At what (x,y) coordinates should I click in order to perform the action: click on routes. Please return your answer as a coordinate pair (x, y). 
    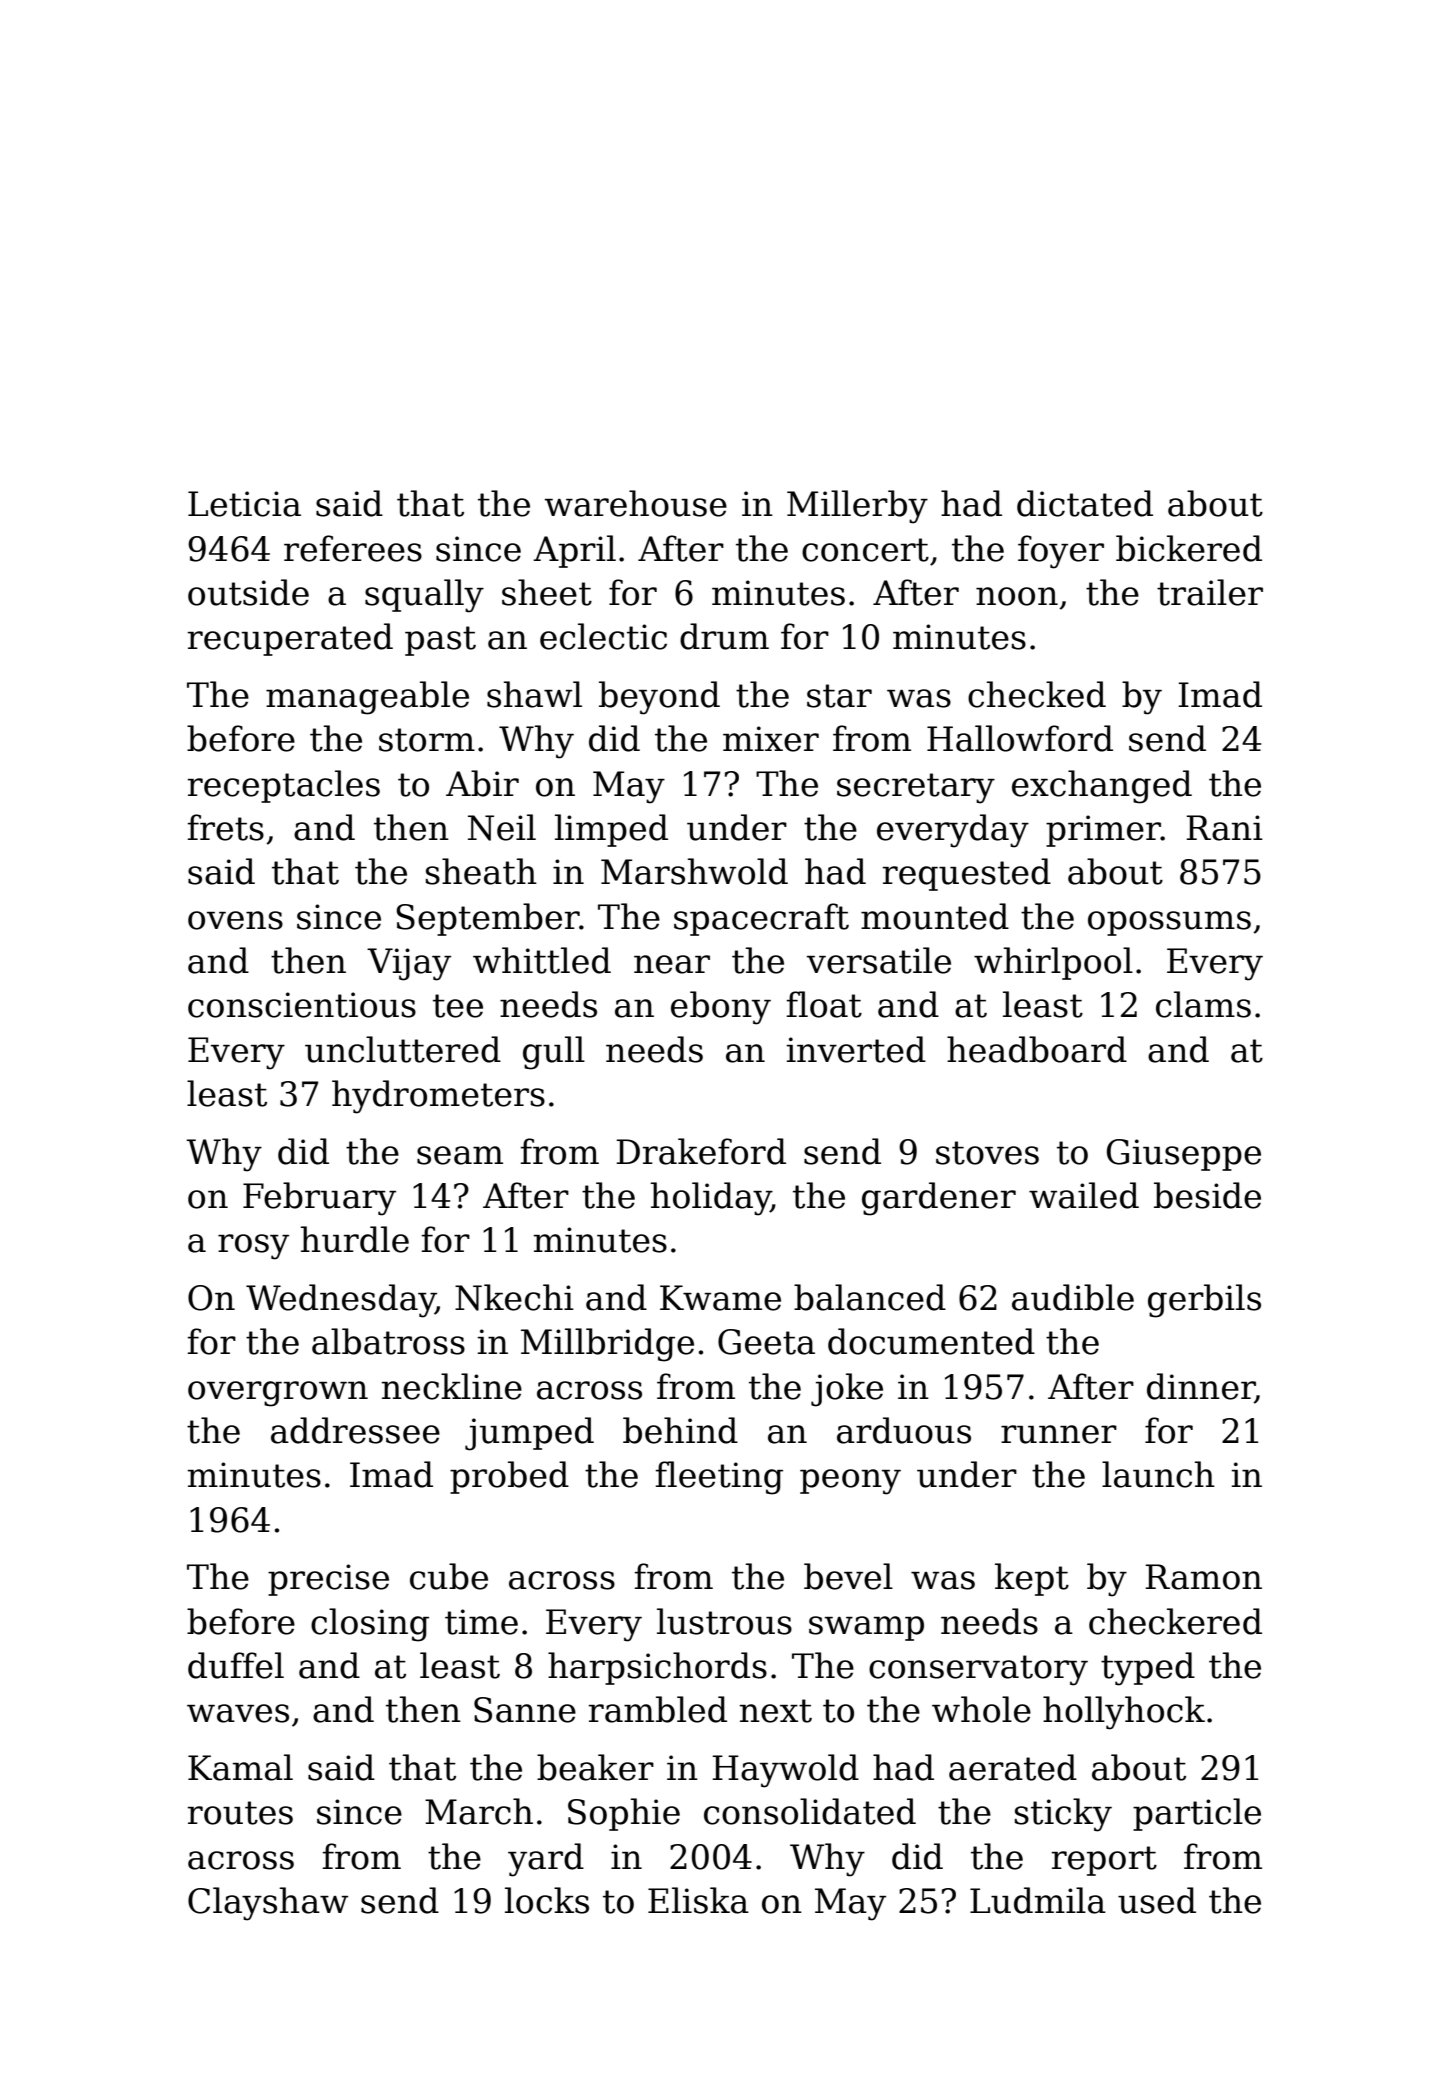
    Looking at the image, I should click on (240, 1813).
